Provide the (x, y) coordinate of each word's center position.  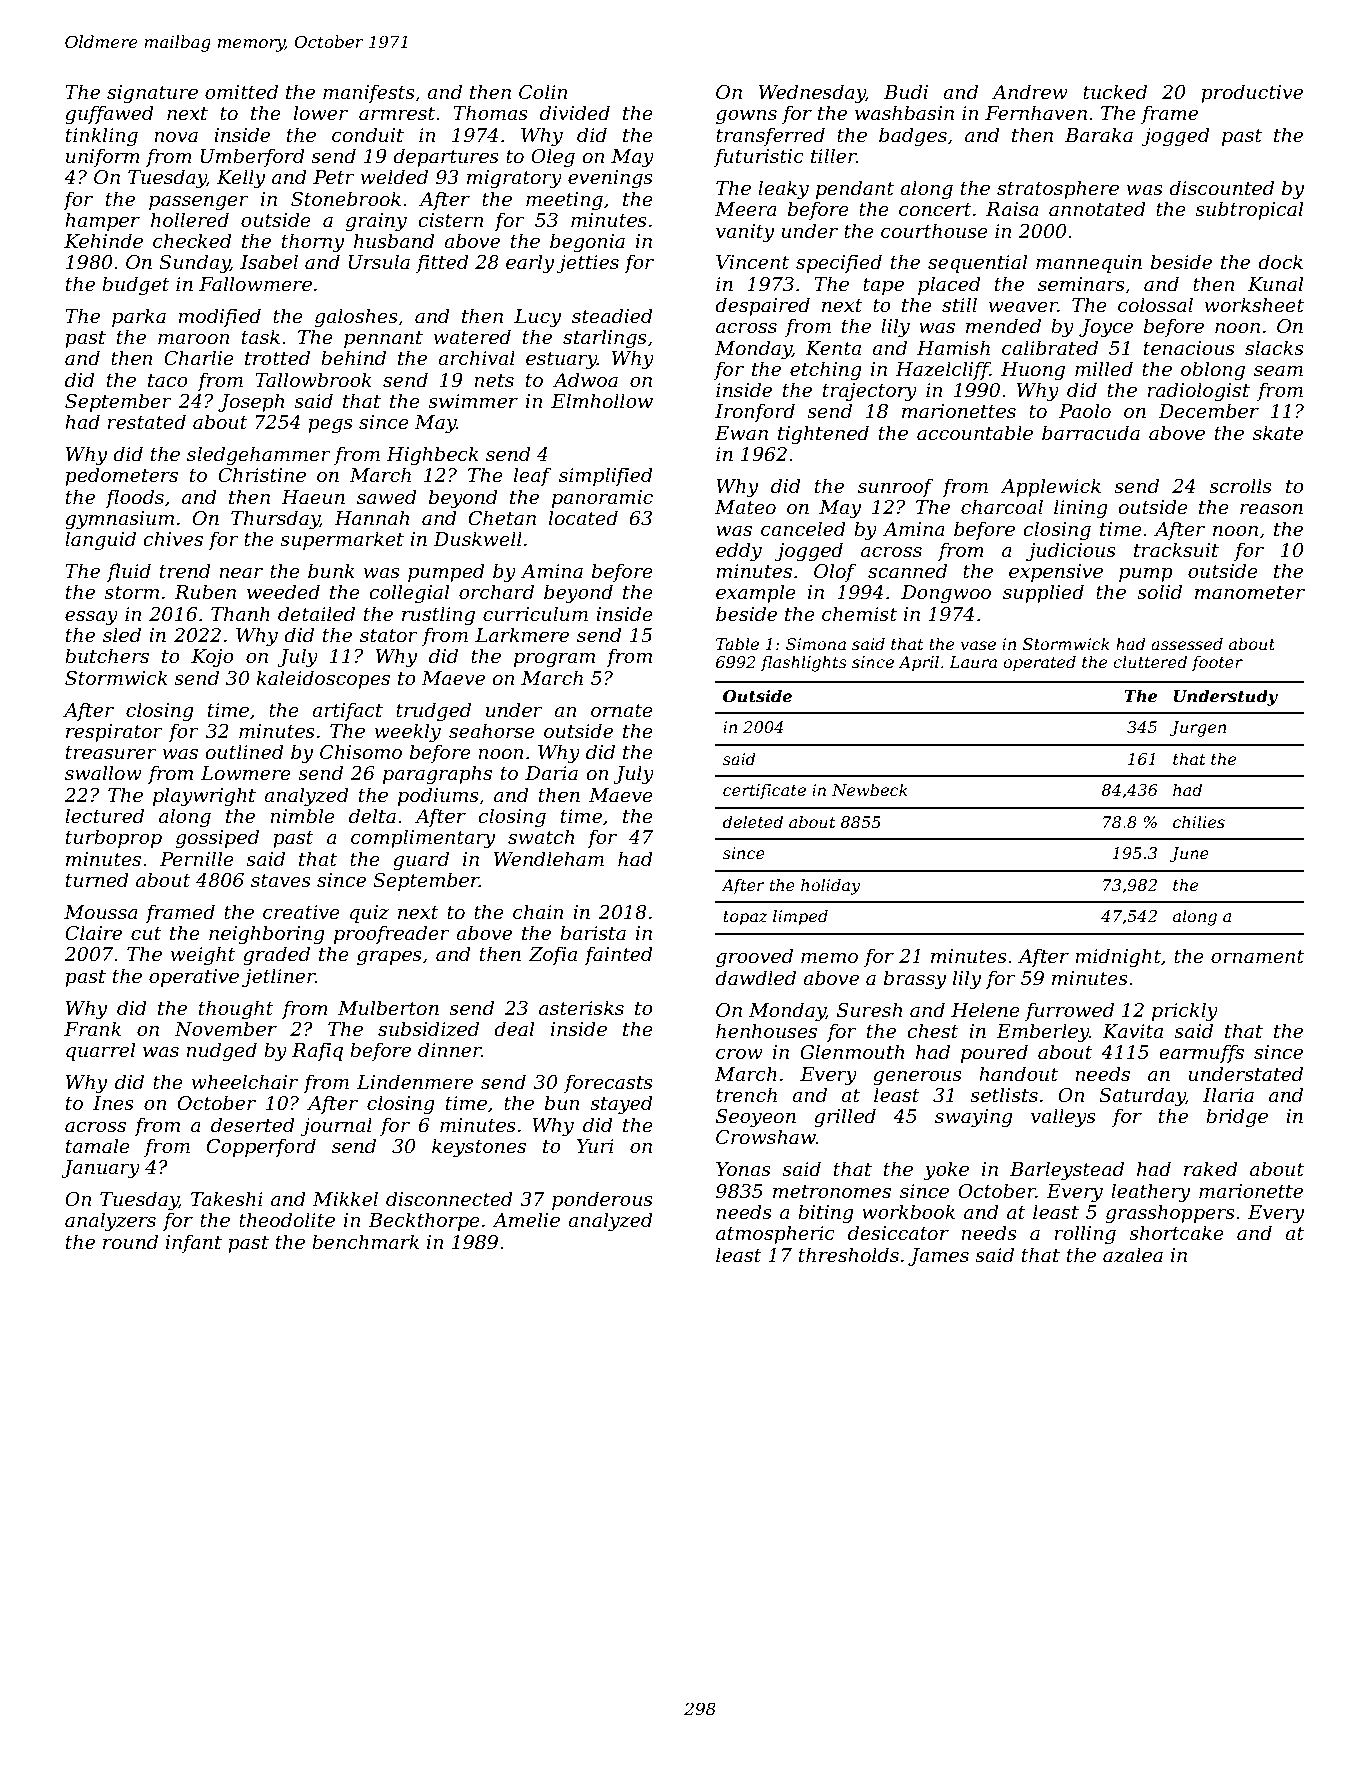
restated (146, 422)
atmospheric (775, 1234)
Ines (113, 1103)
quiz (369, 914)
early (530, 263)
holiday (830, 886)
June (1189, 855)
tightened (823, 434)
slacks (1274, 348)
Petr (334, 177)
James (938, 1257)
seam (1278, 371)
